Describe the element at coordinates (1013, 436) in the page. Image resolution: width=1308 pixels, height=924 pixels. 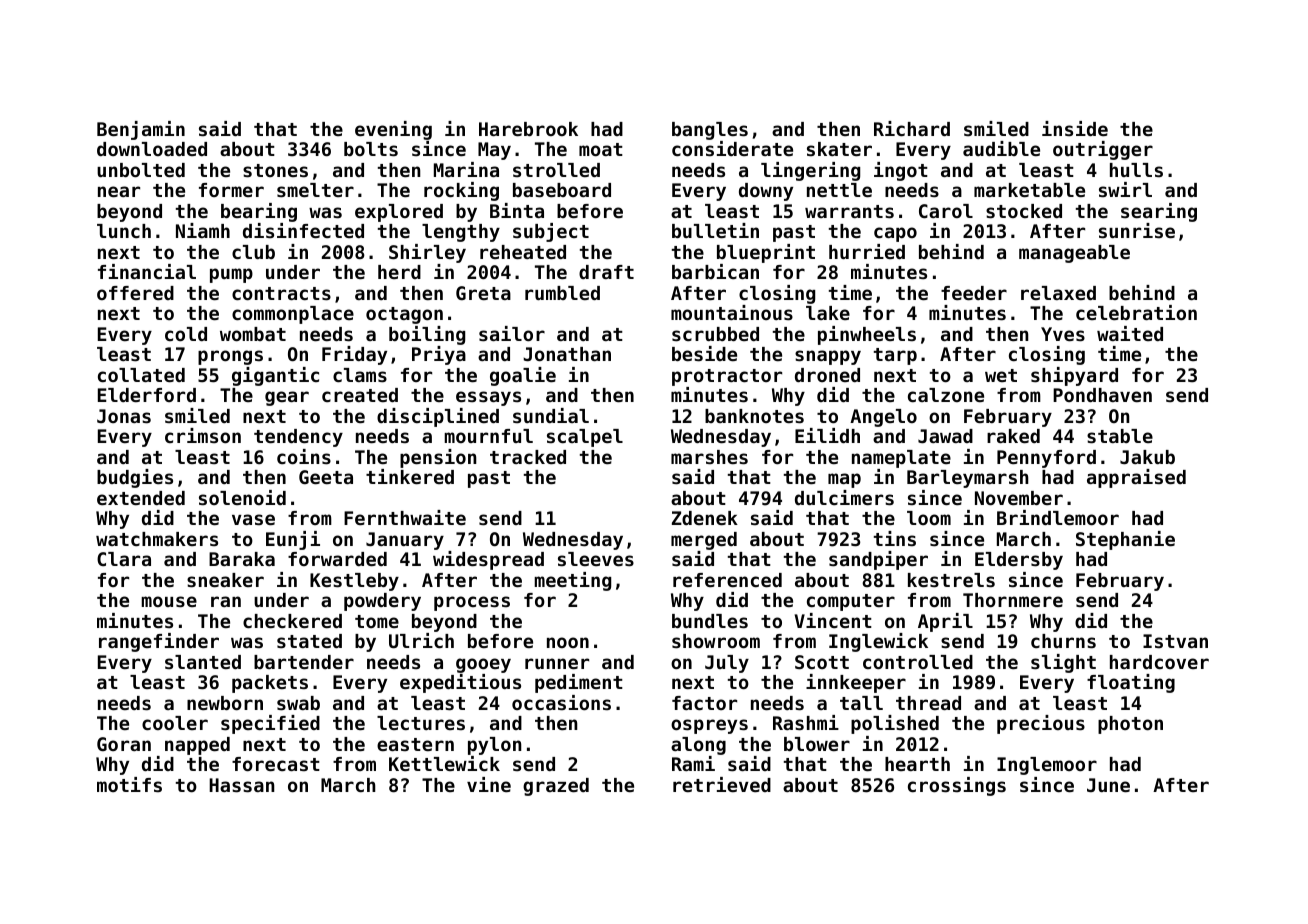
I see `raked` at that location.
